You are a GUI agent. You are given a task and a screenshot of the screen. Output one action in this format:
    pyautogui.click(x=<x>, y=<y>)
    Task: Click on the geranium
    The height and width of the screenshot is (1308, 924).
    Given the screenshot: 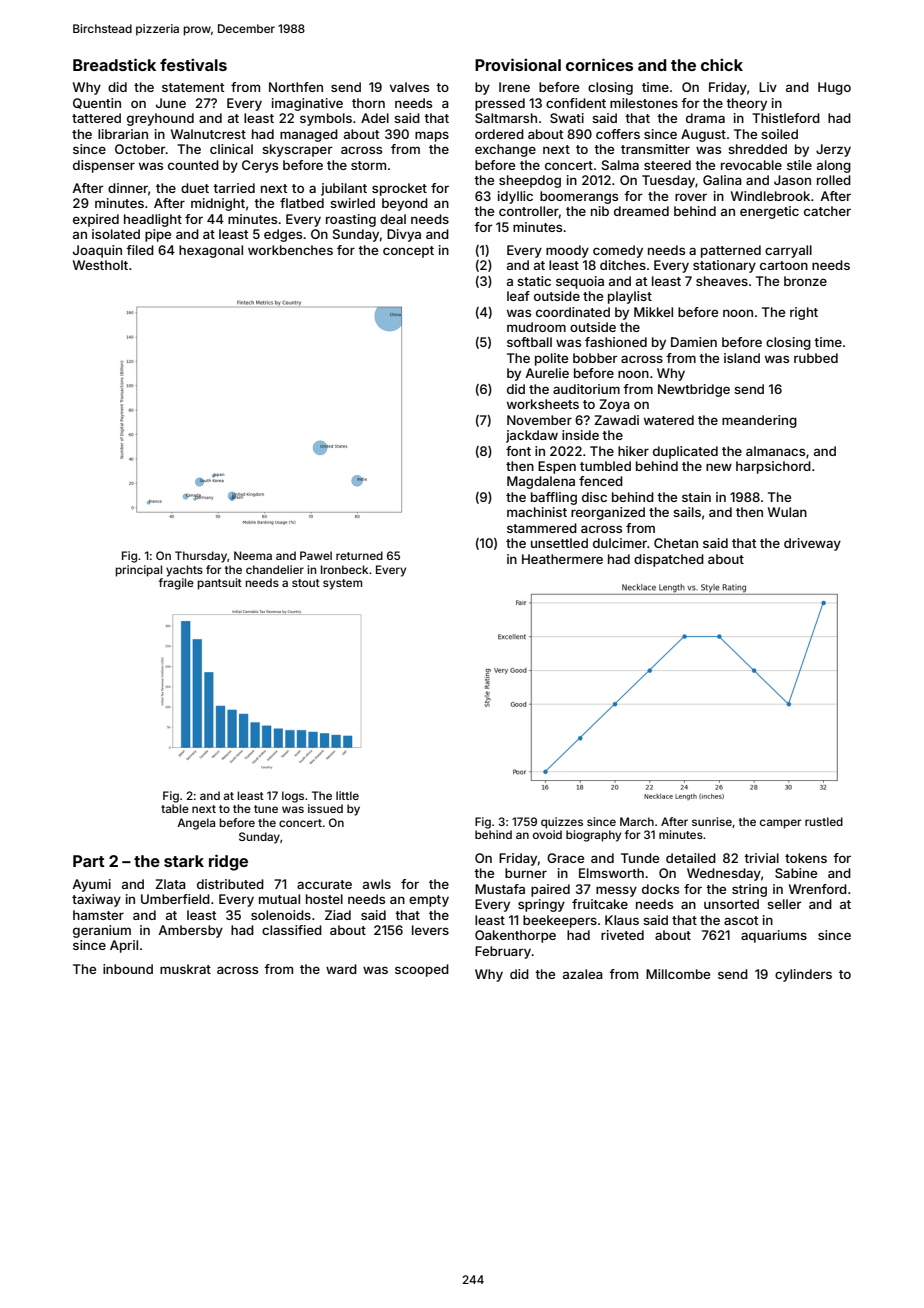 What is the action you would take?
    pyautogui.click(x=102, y=931)
